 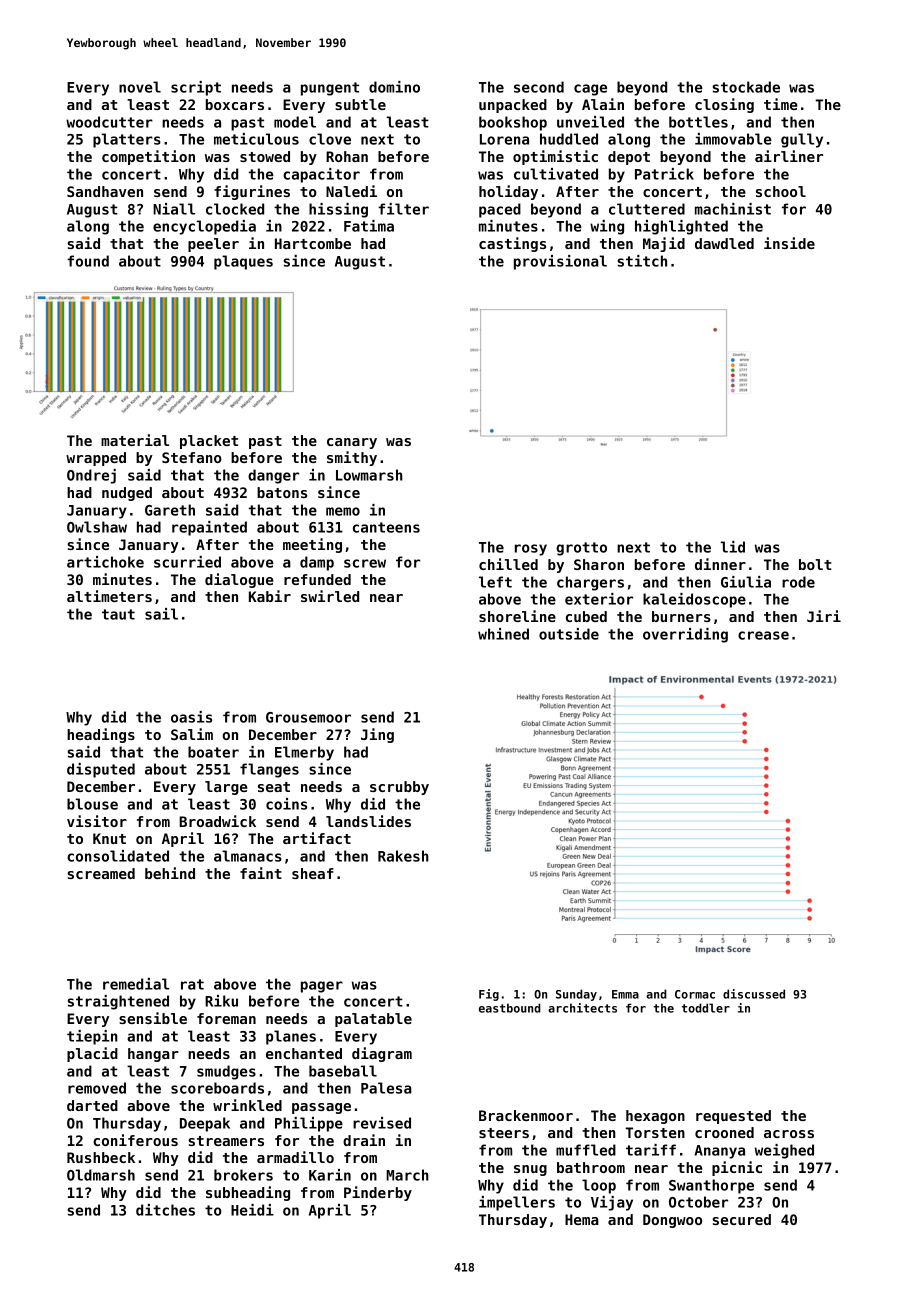 What do you see at coordinates (235, 104) in the screenshot?
I see `boxcars` at bounding box center [235, 104].
